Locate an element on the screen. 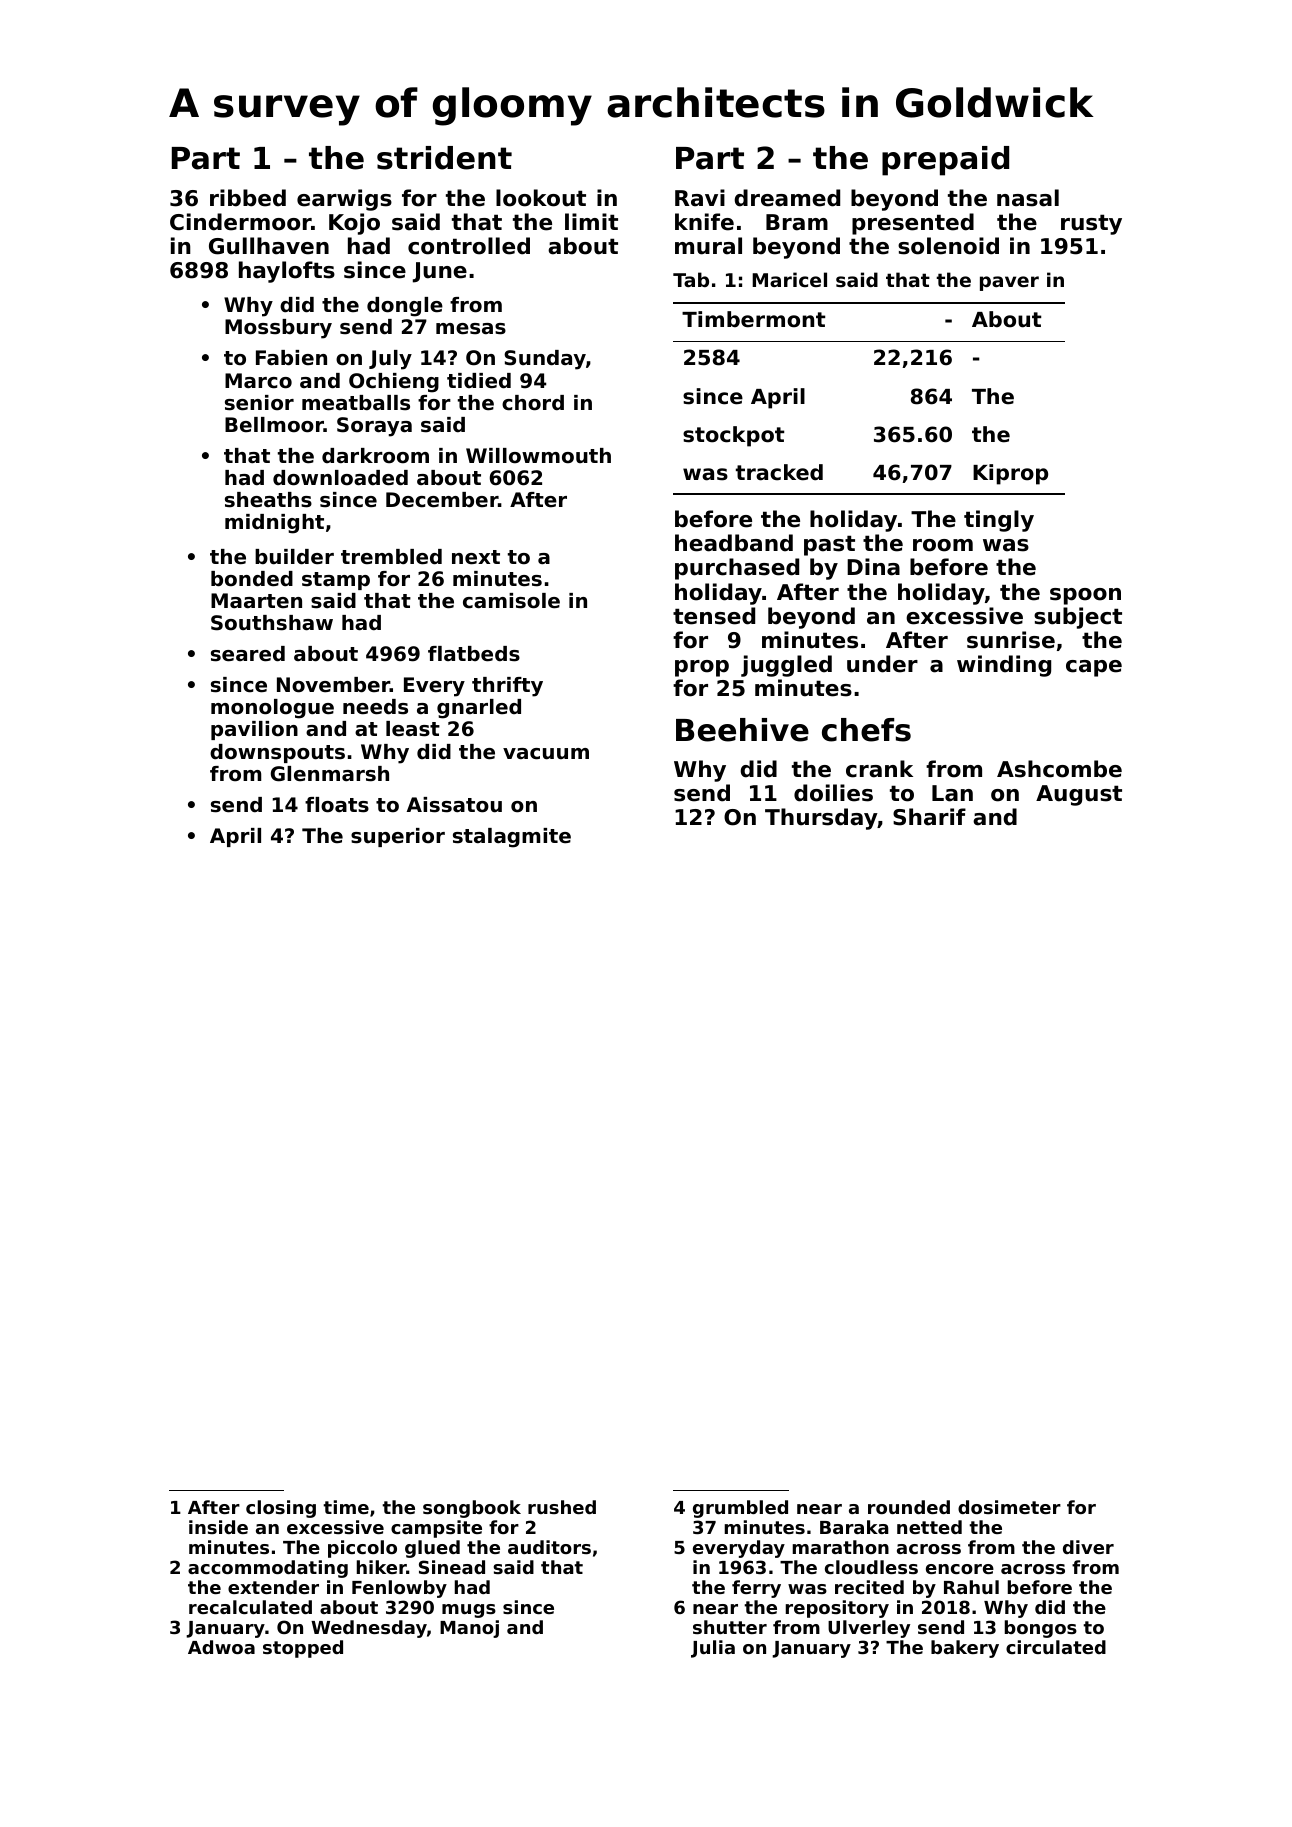  Sharif is located at coordinates (929, 817).
